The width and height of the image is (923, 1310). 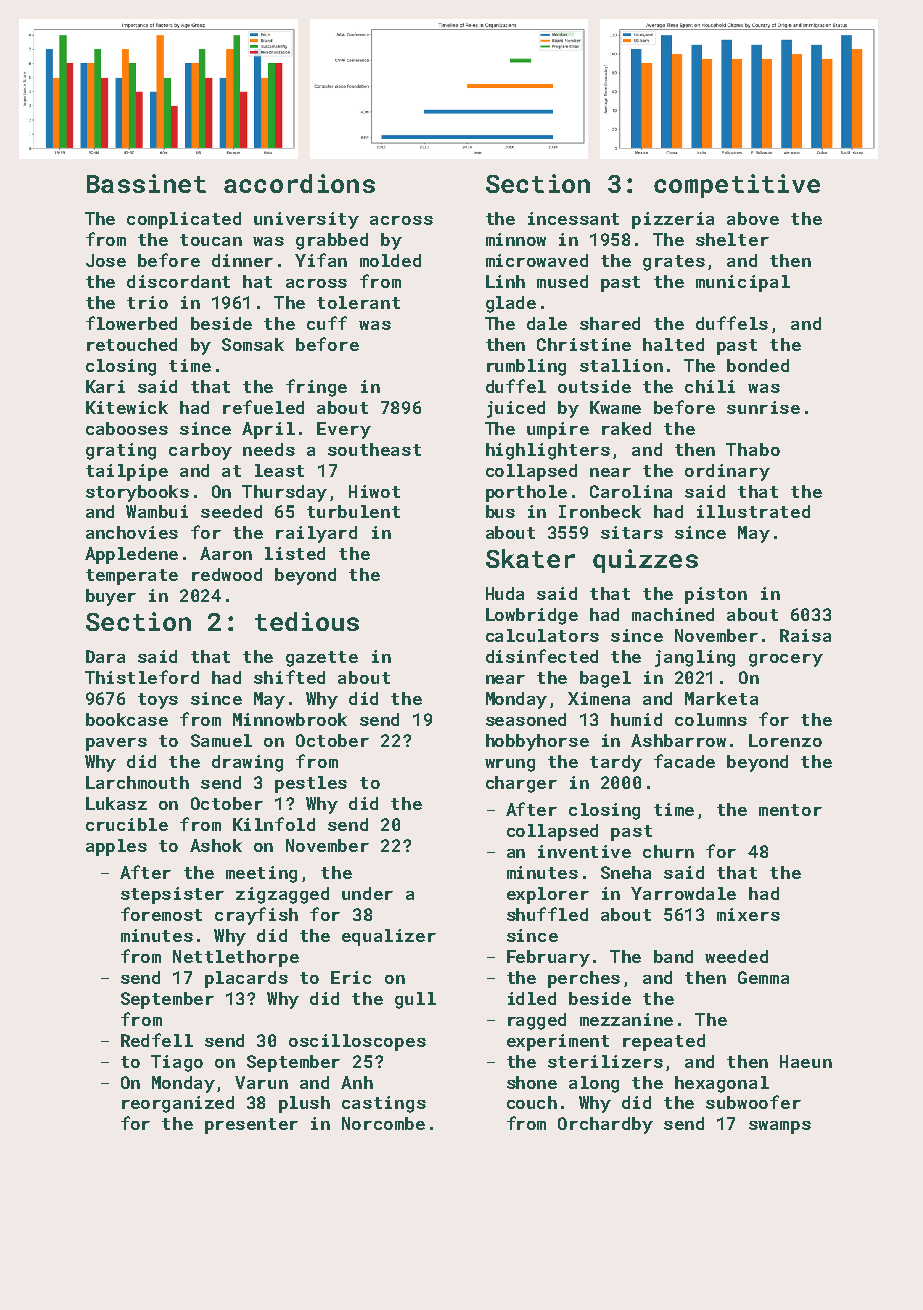 What do you see at coordinates (716, 595) in the image?
I see `piston` at bounding box center [716, 595].
